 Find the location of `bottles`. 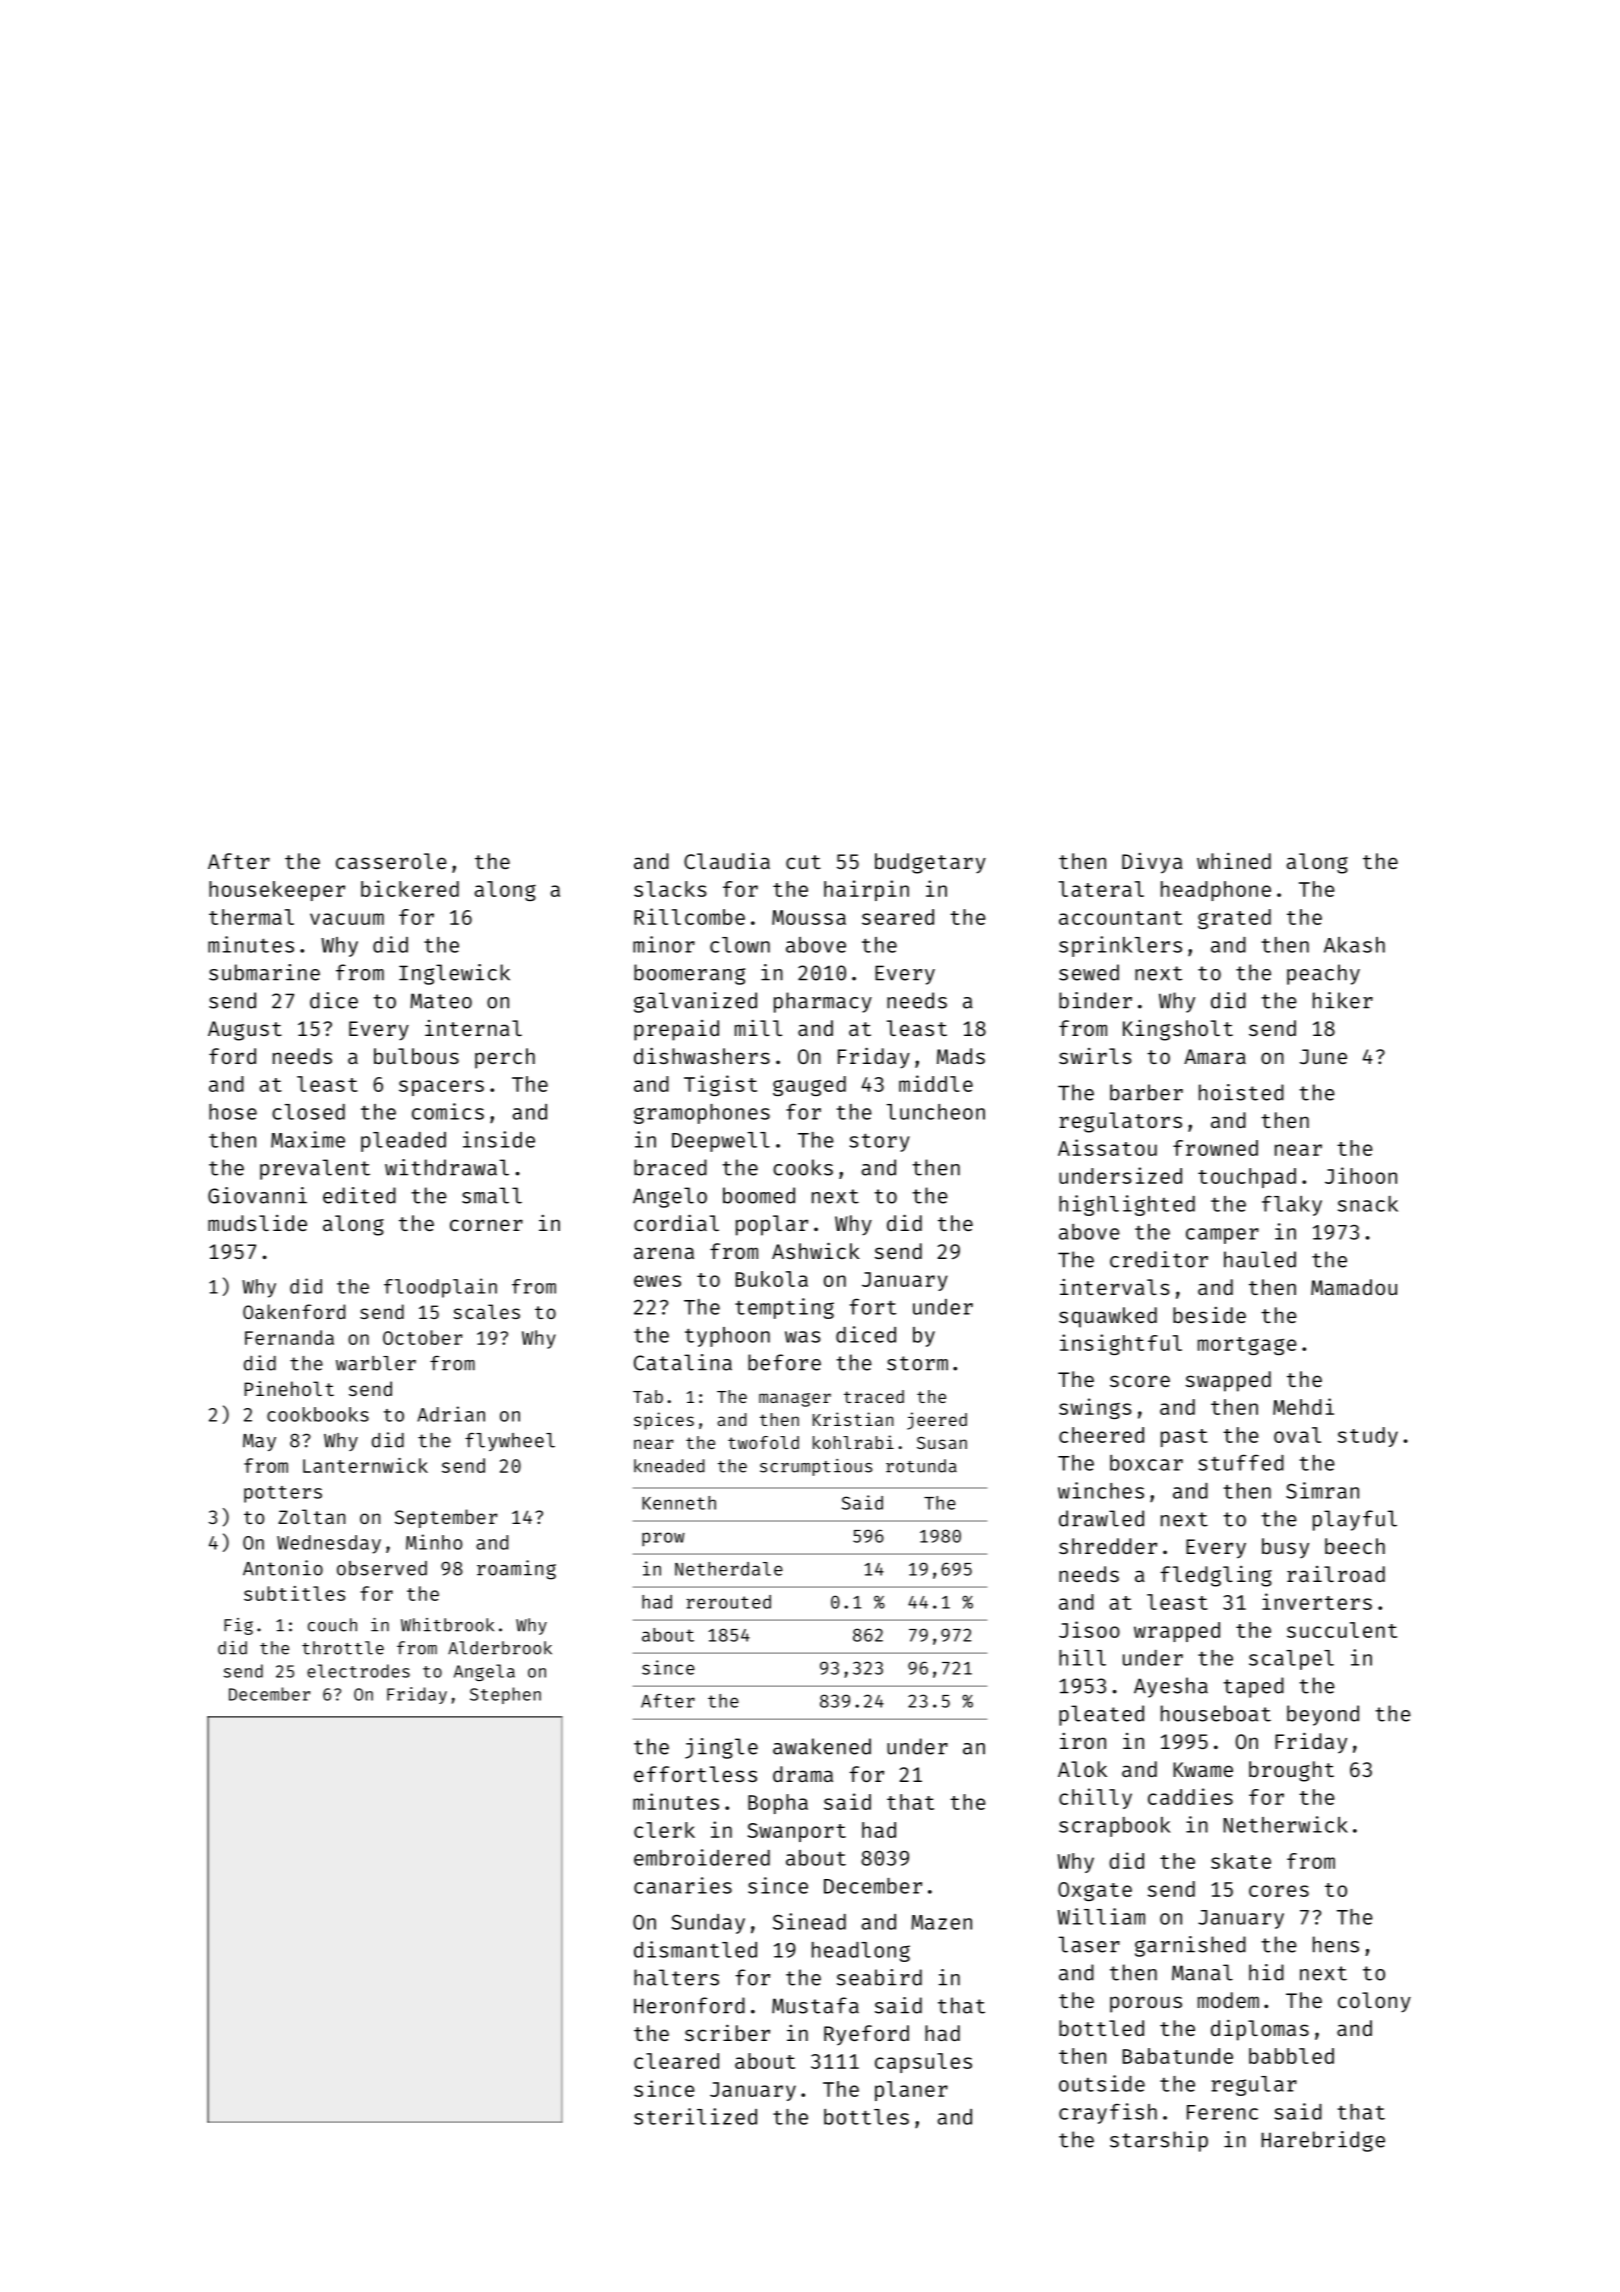

bottles is located at coordinates (866, 2117).
